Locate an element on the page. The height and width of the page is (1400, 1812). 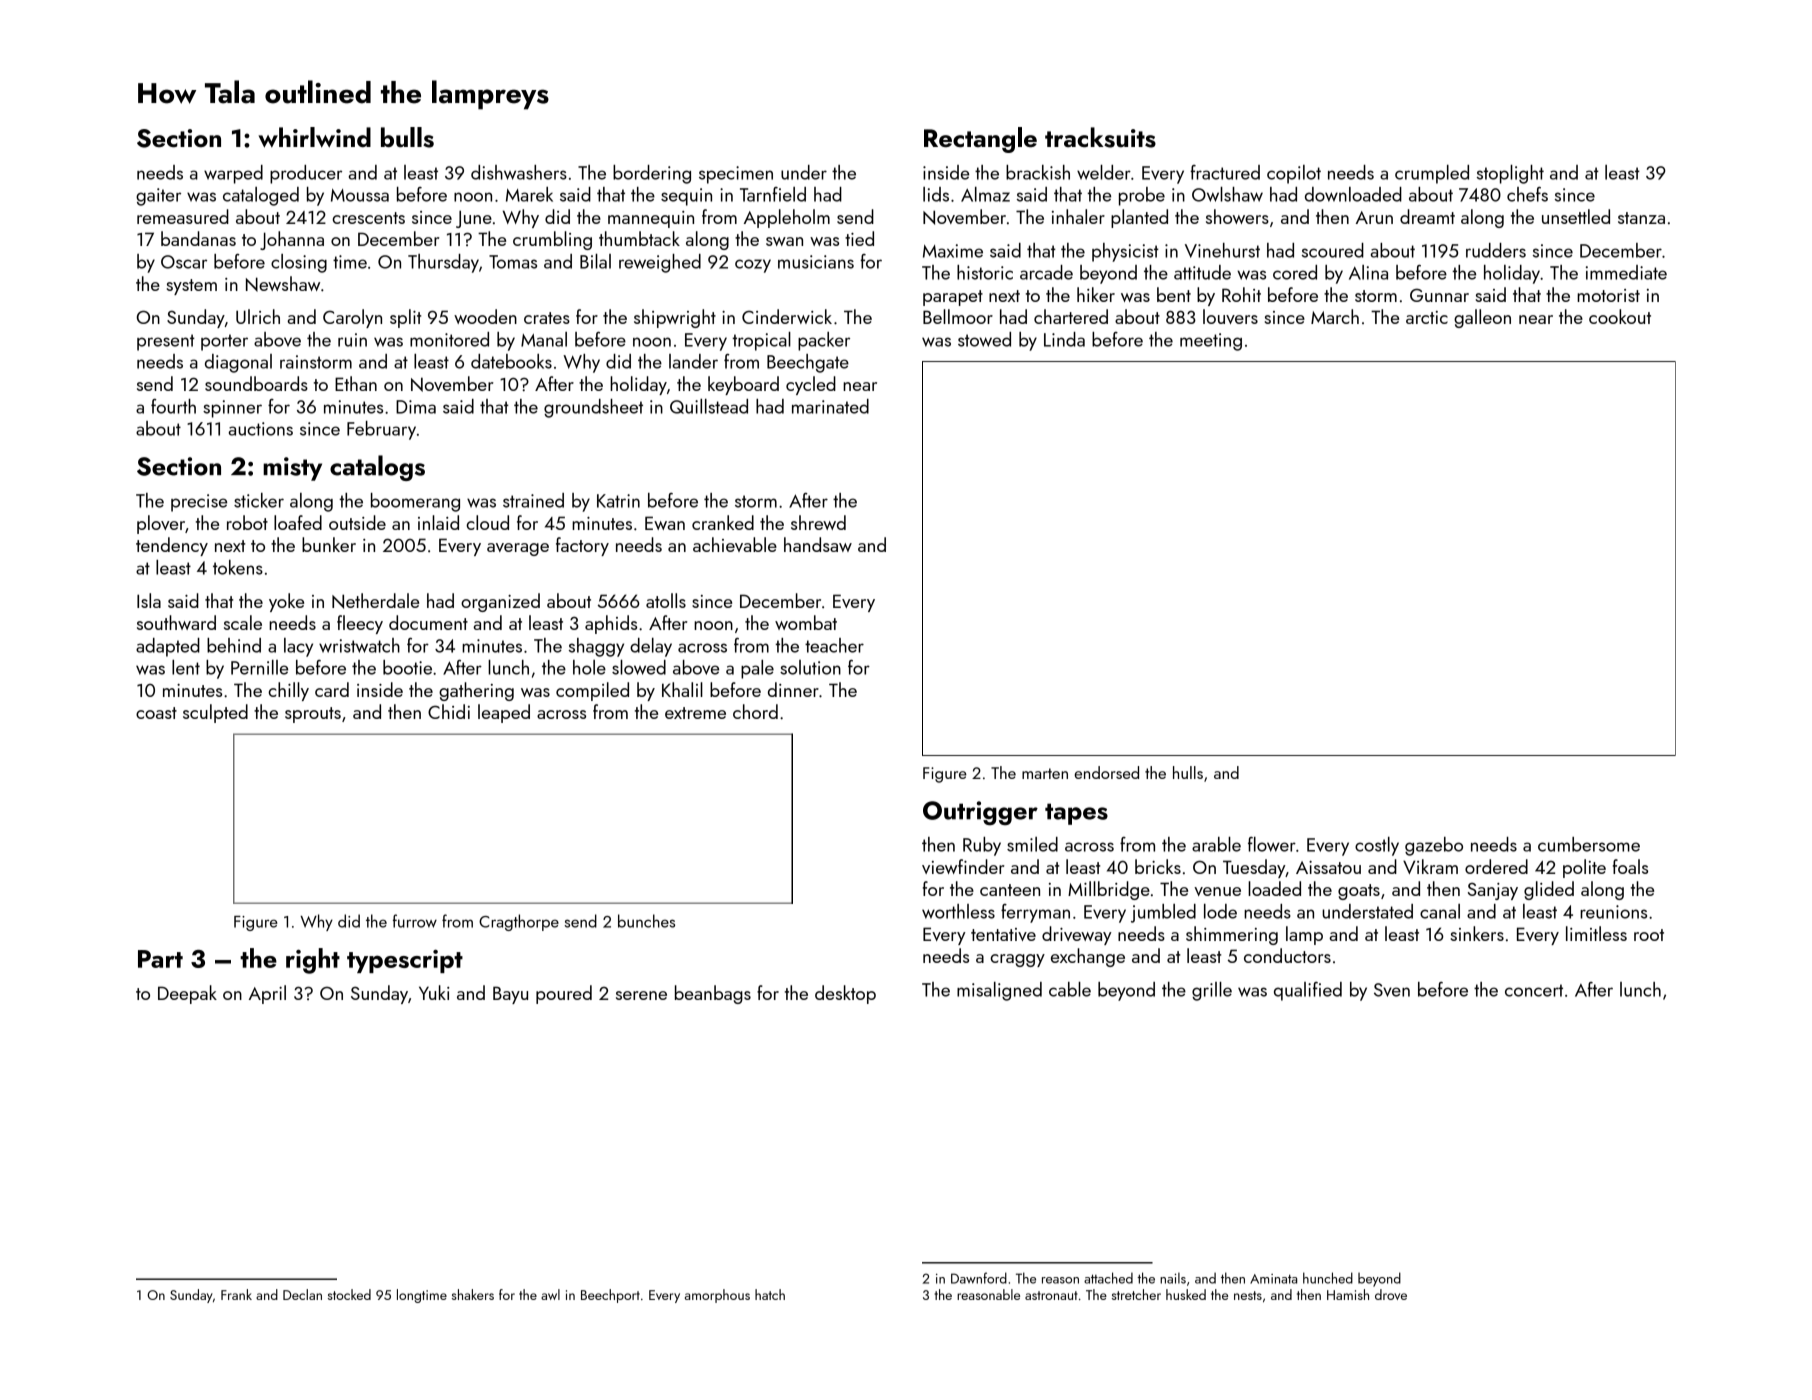
Rectangle is located at coordinates (980, 140).
